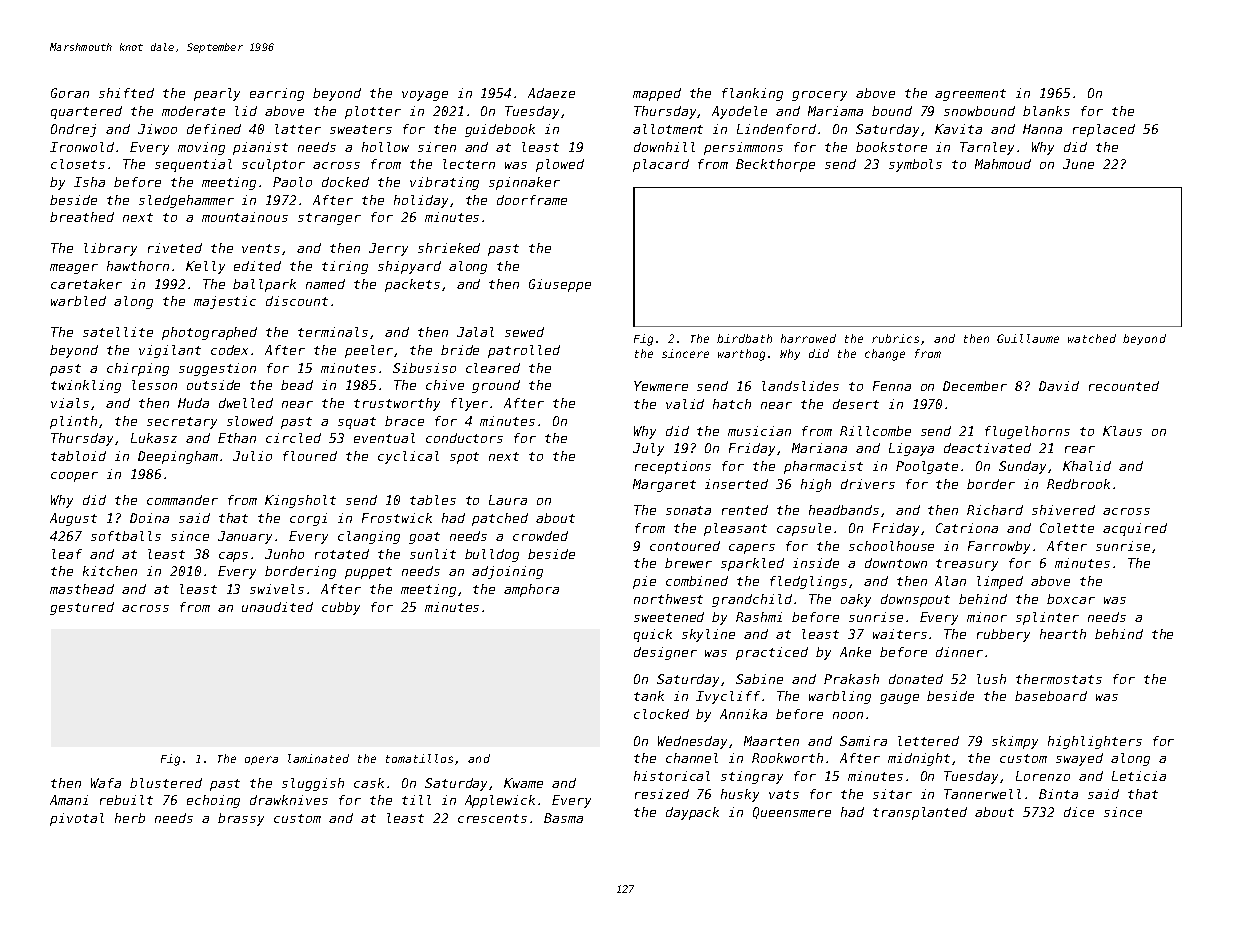 The image size is (1233, 952). Describe the element at coordinates (449, 248) in the document. I see `shrieked` at that location.
